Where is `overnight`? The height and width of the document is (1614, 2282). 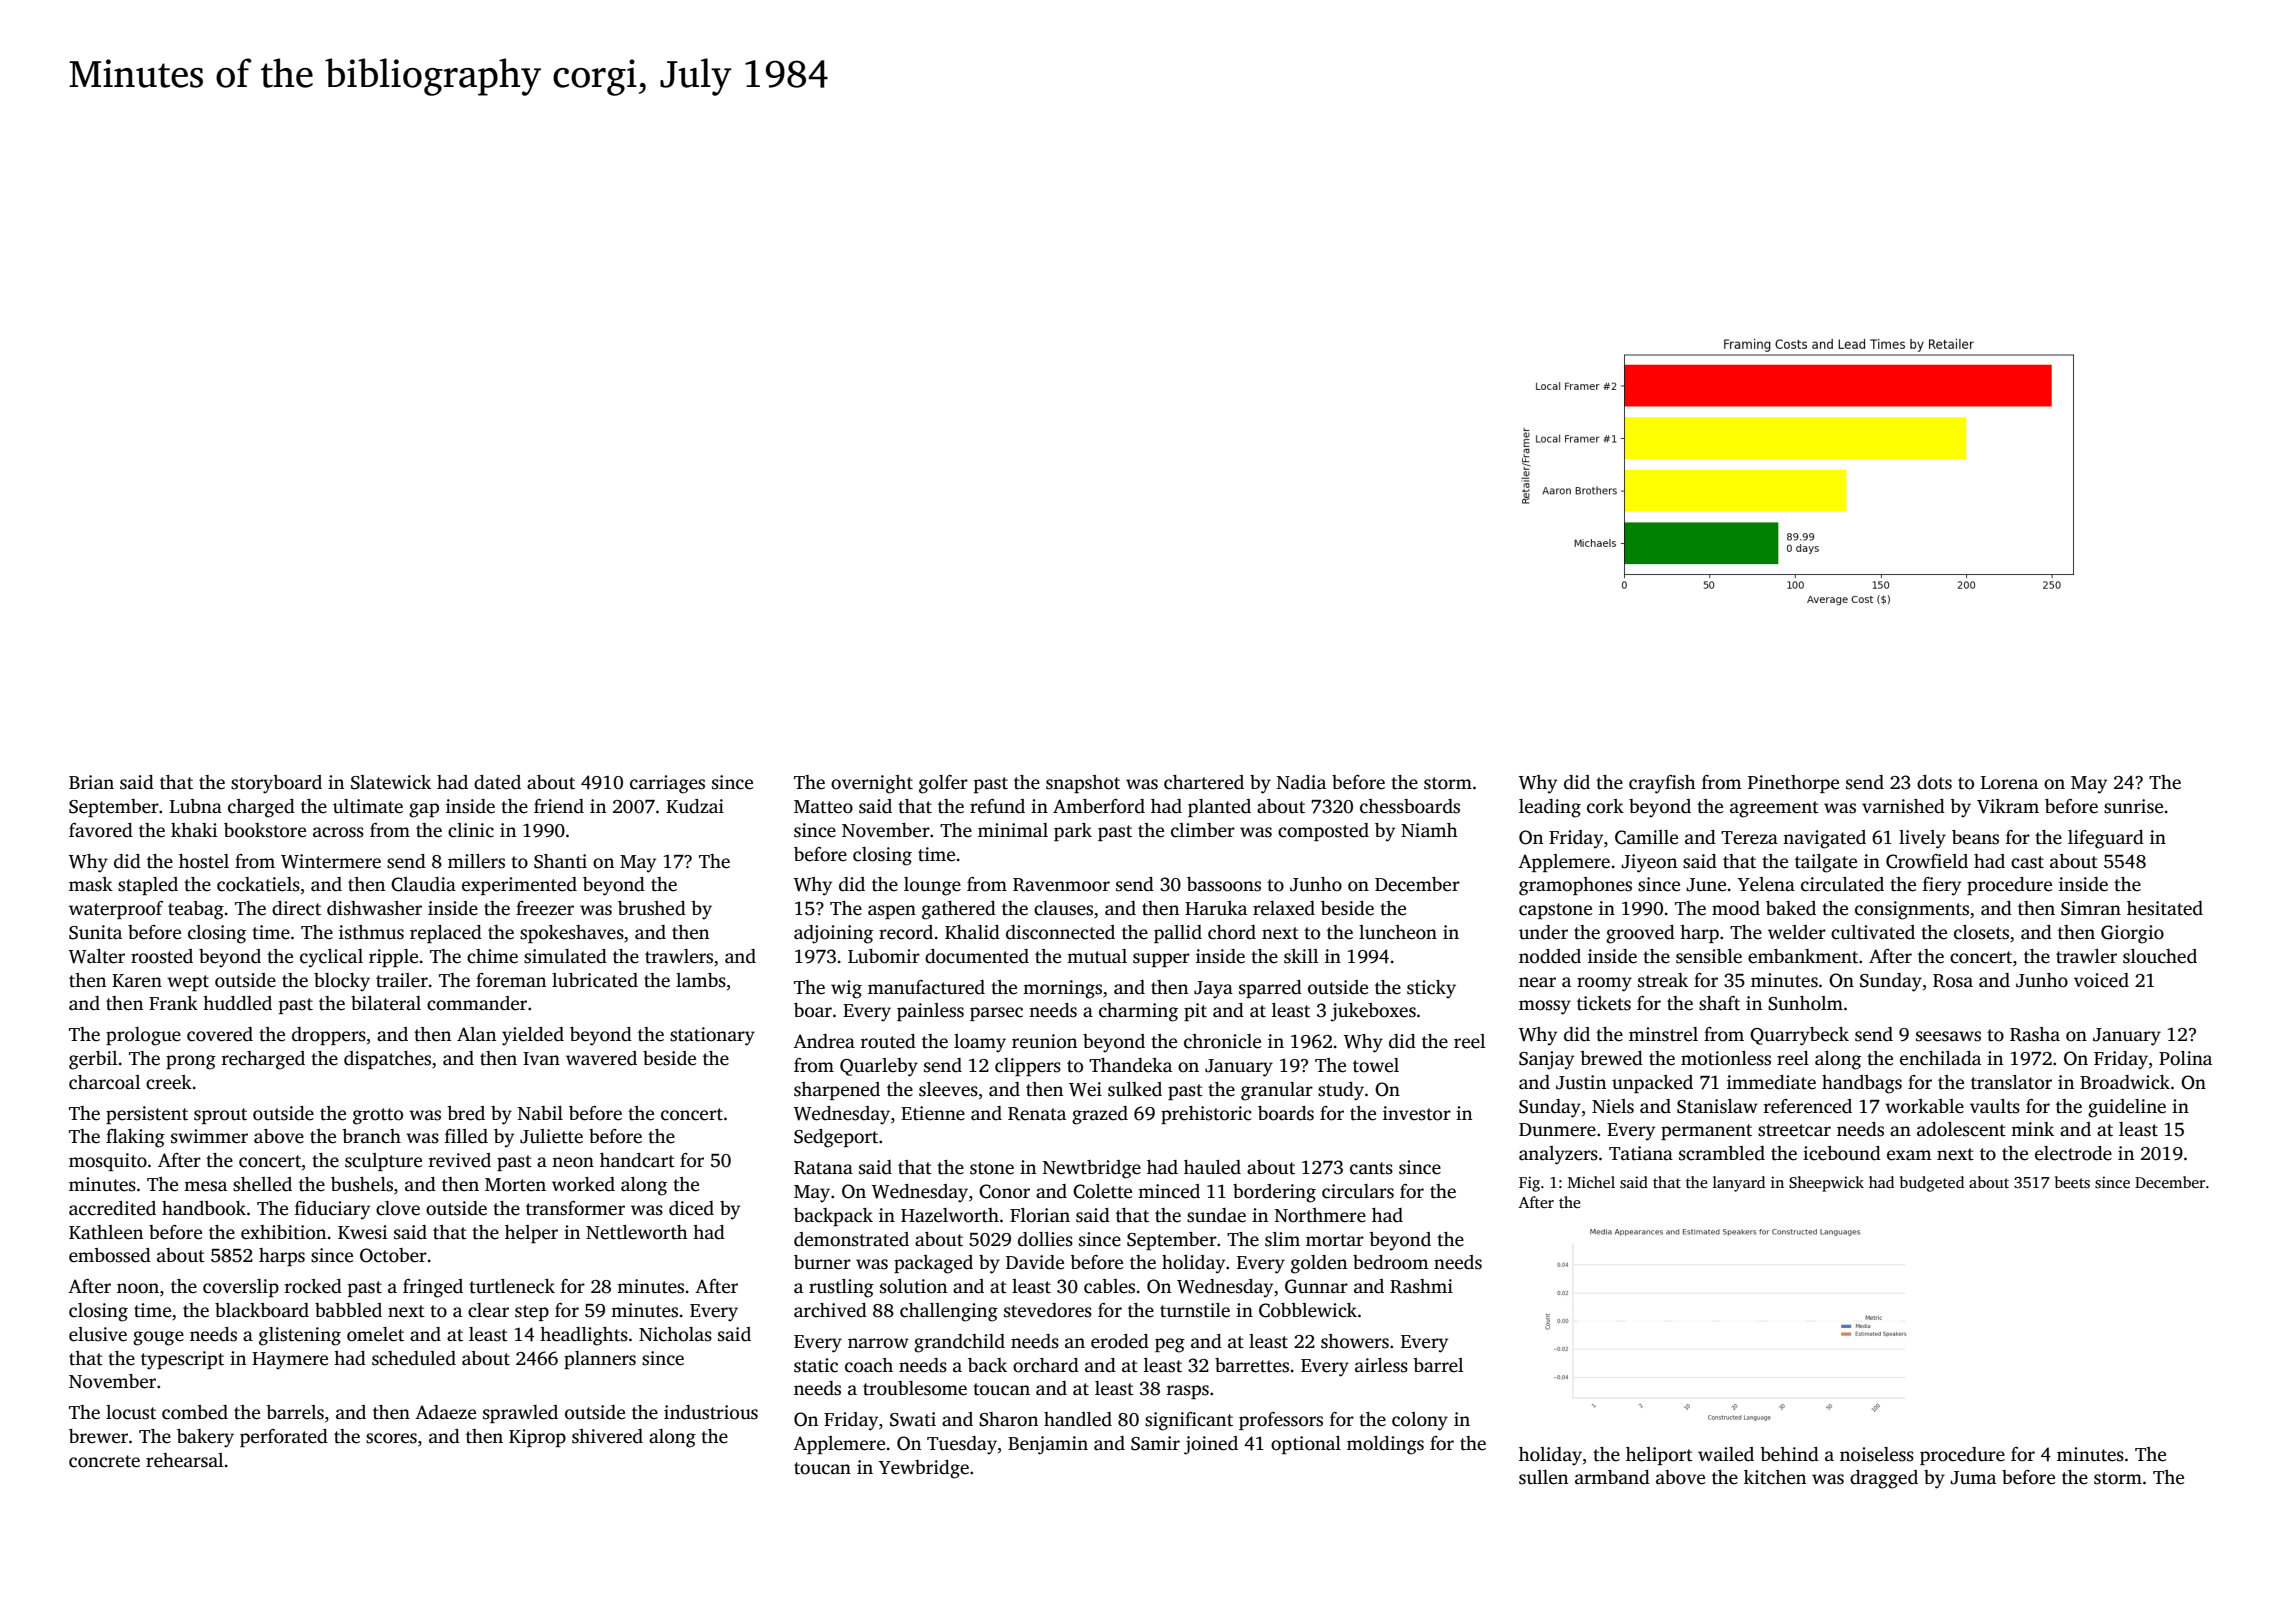 overnight is located at coordinates (872, 784).
